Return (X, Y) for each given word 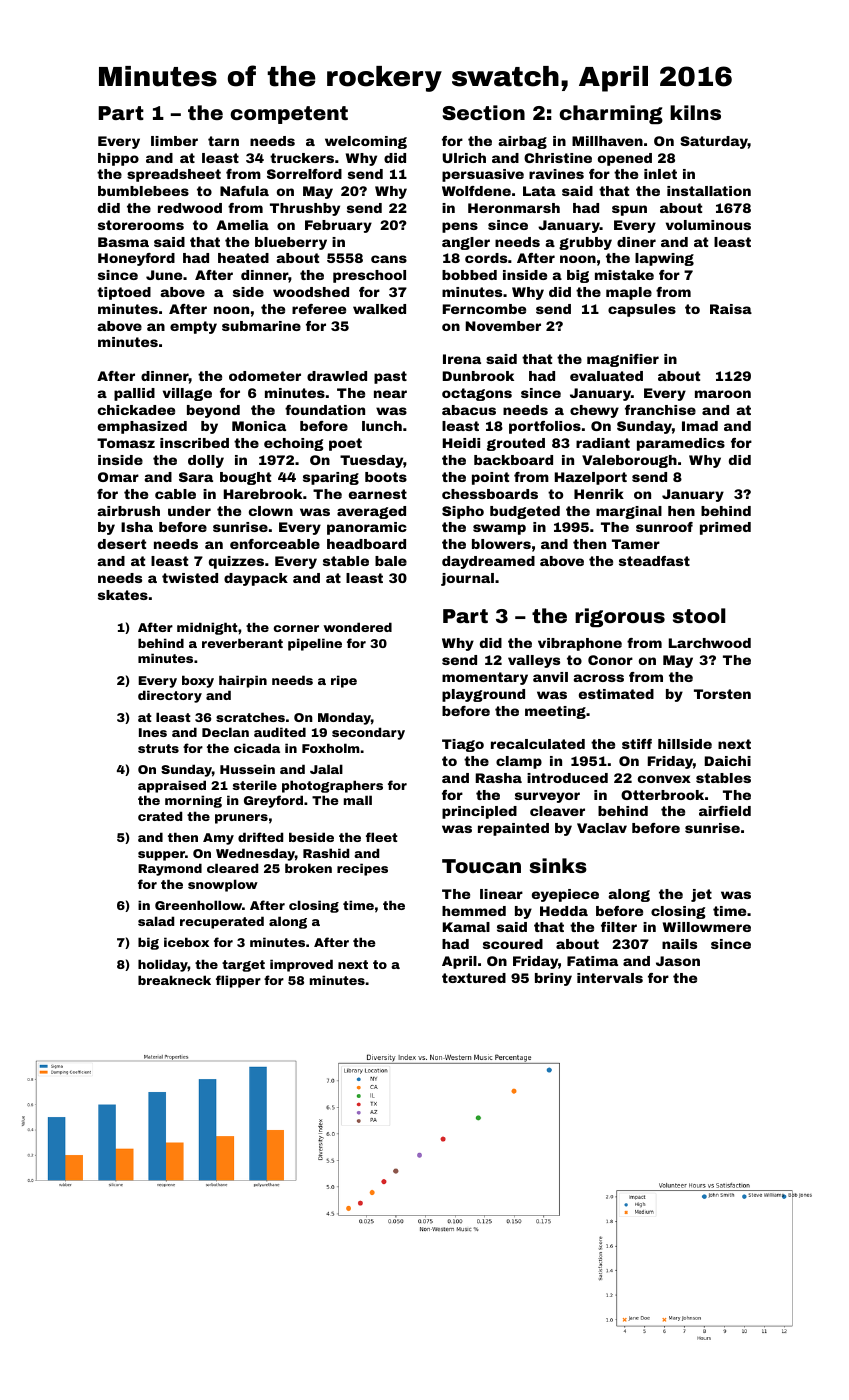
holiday (163, 965)
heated (243, 258)
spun (629, 210)
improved (301, 965)
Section (483, 112)
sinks (558, 865)
